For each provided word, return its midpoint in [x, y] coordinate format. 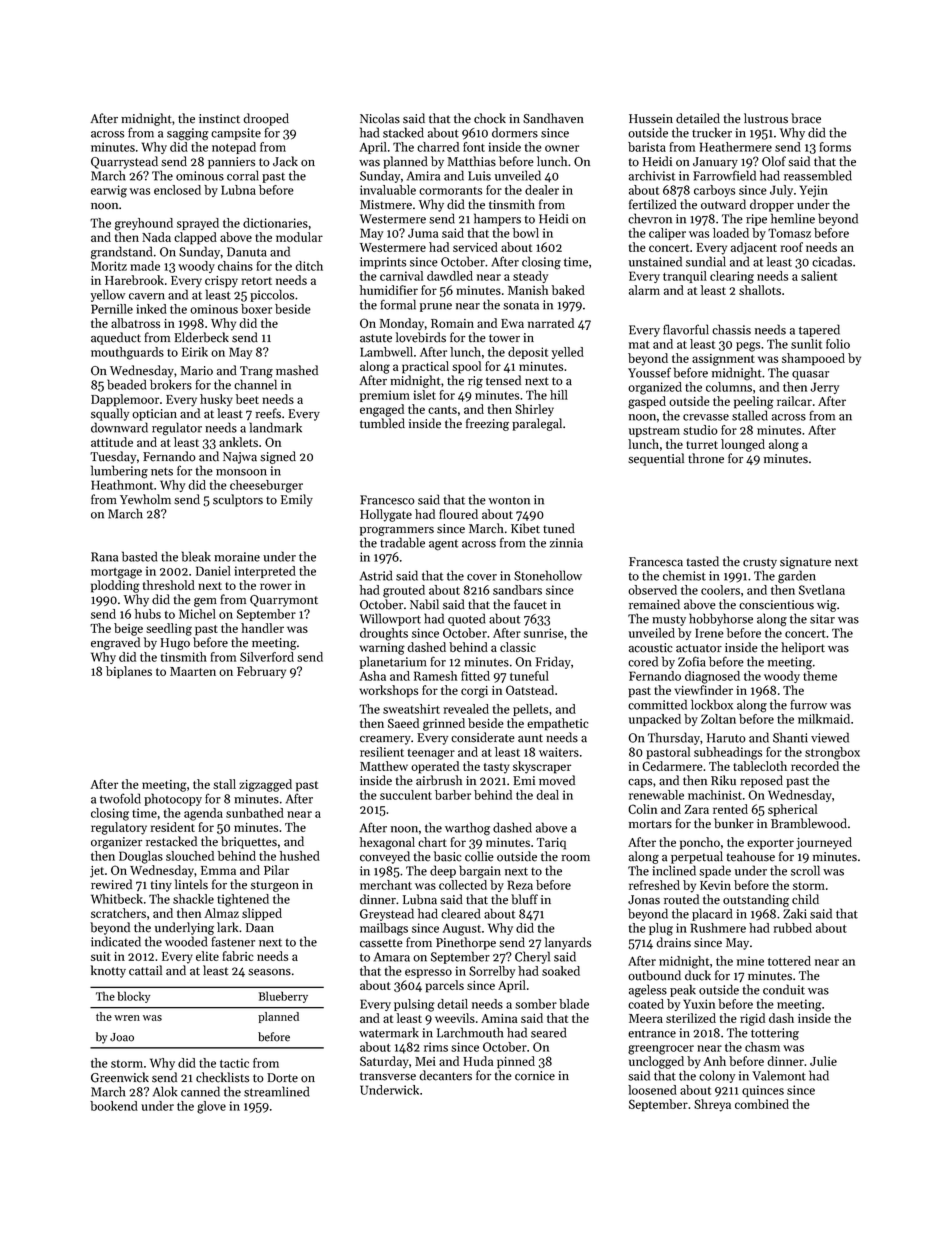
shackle [193, 899]
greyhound [144, 224]
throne [706, 458]
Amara [392, 957]
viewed [830, 737]
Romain [452, 323]
